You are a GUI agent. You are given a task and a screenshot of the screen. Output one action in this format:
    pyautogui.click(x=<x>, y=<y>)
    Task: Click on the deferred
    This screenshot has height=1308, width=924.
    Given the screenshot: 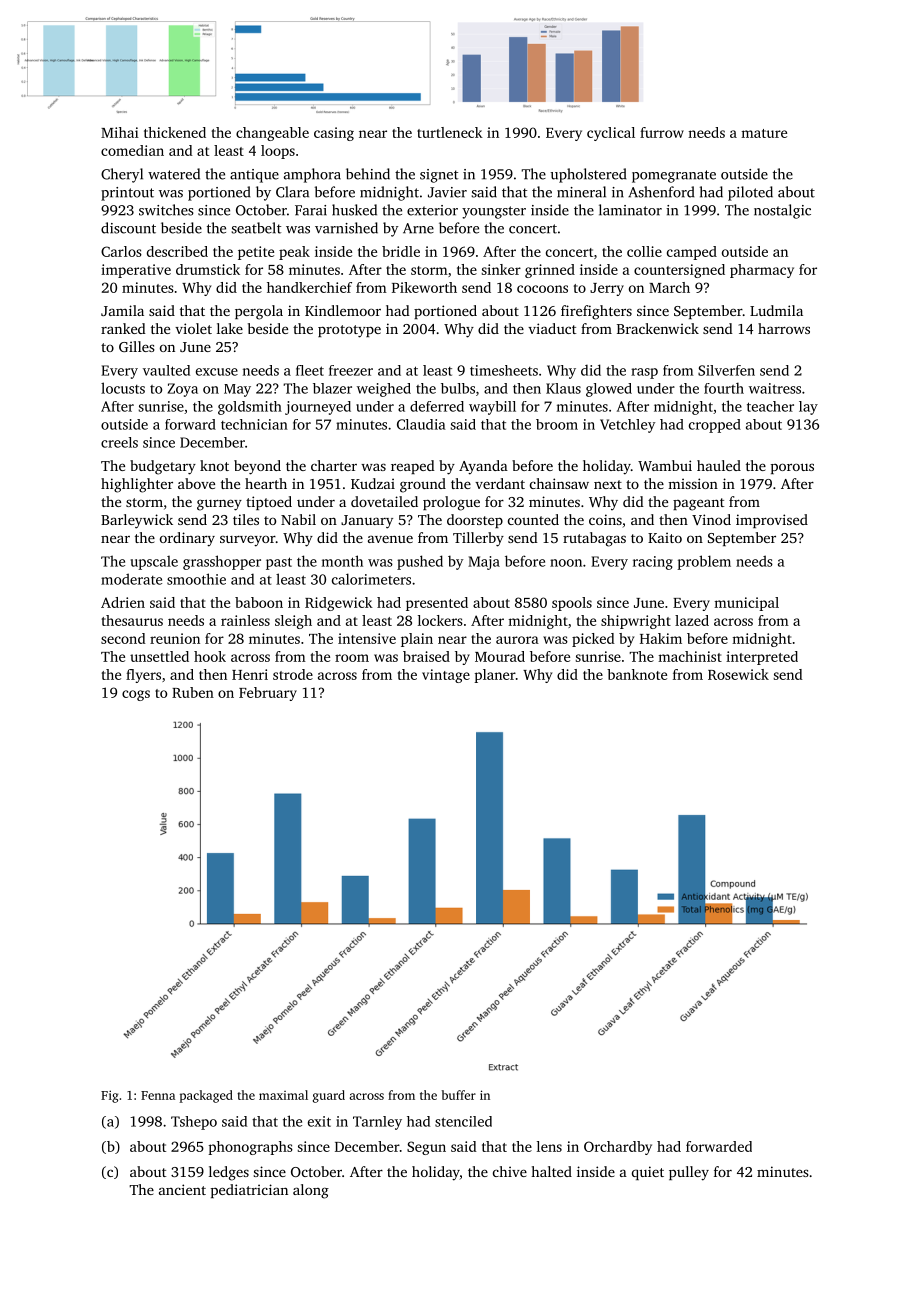 What is the action you would take?
    pyautogui.click(x=437, y=406)
